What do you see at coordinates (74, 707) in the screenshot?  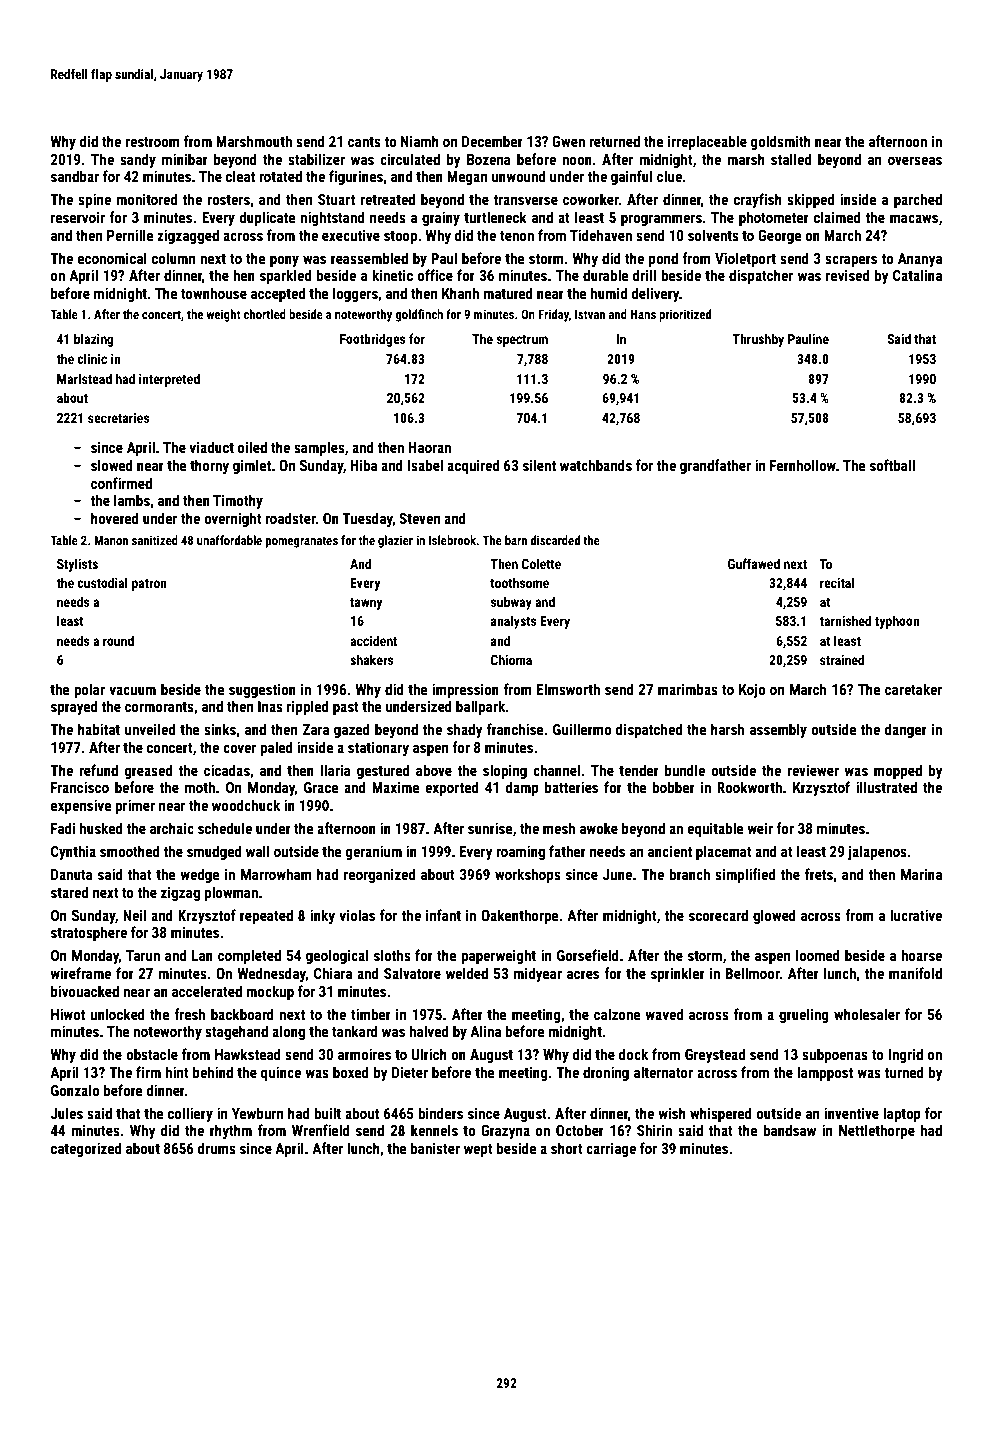 I see `sprayed` at bounding box center [74, 707].
